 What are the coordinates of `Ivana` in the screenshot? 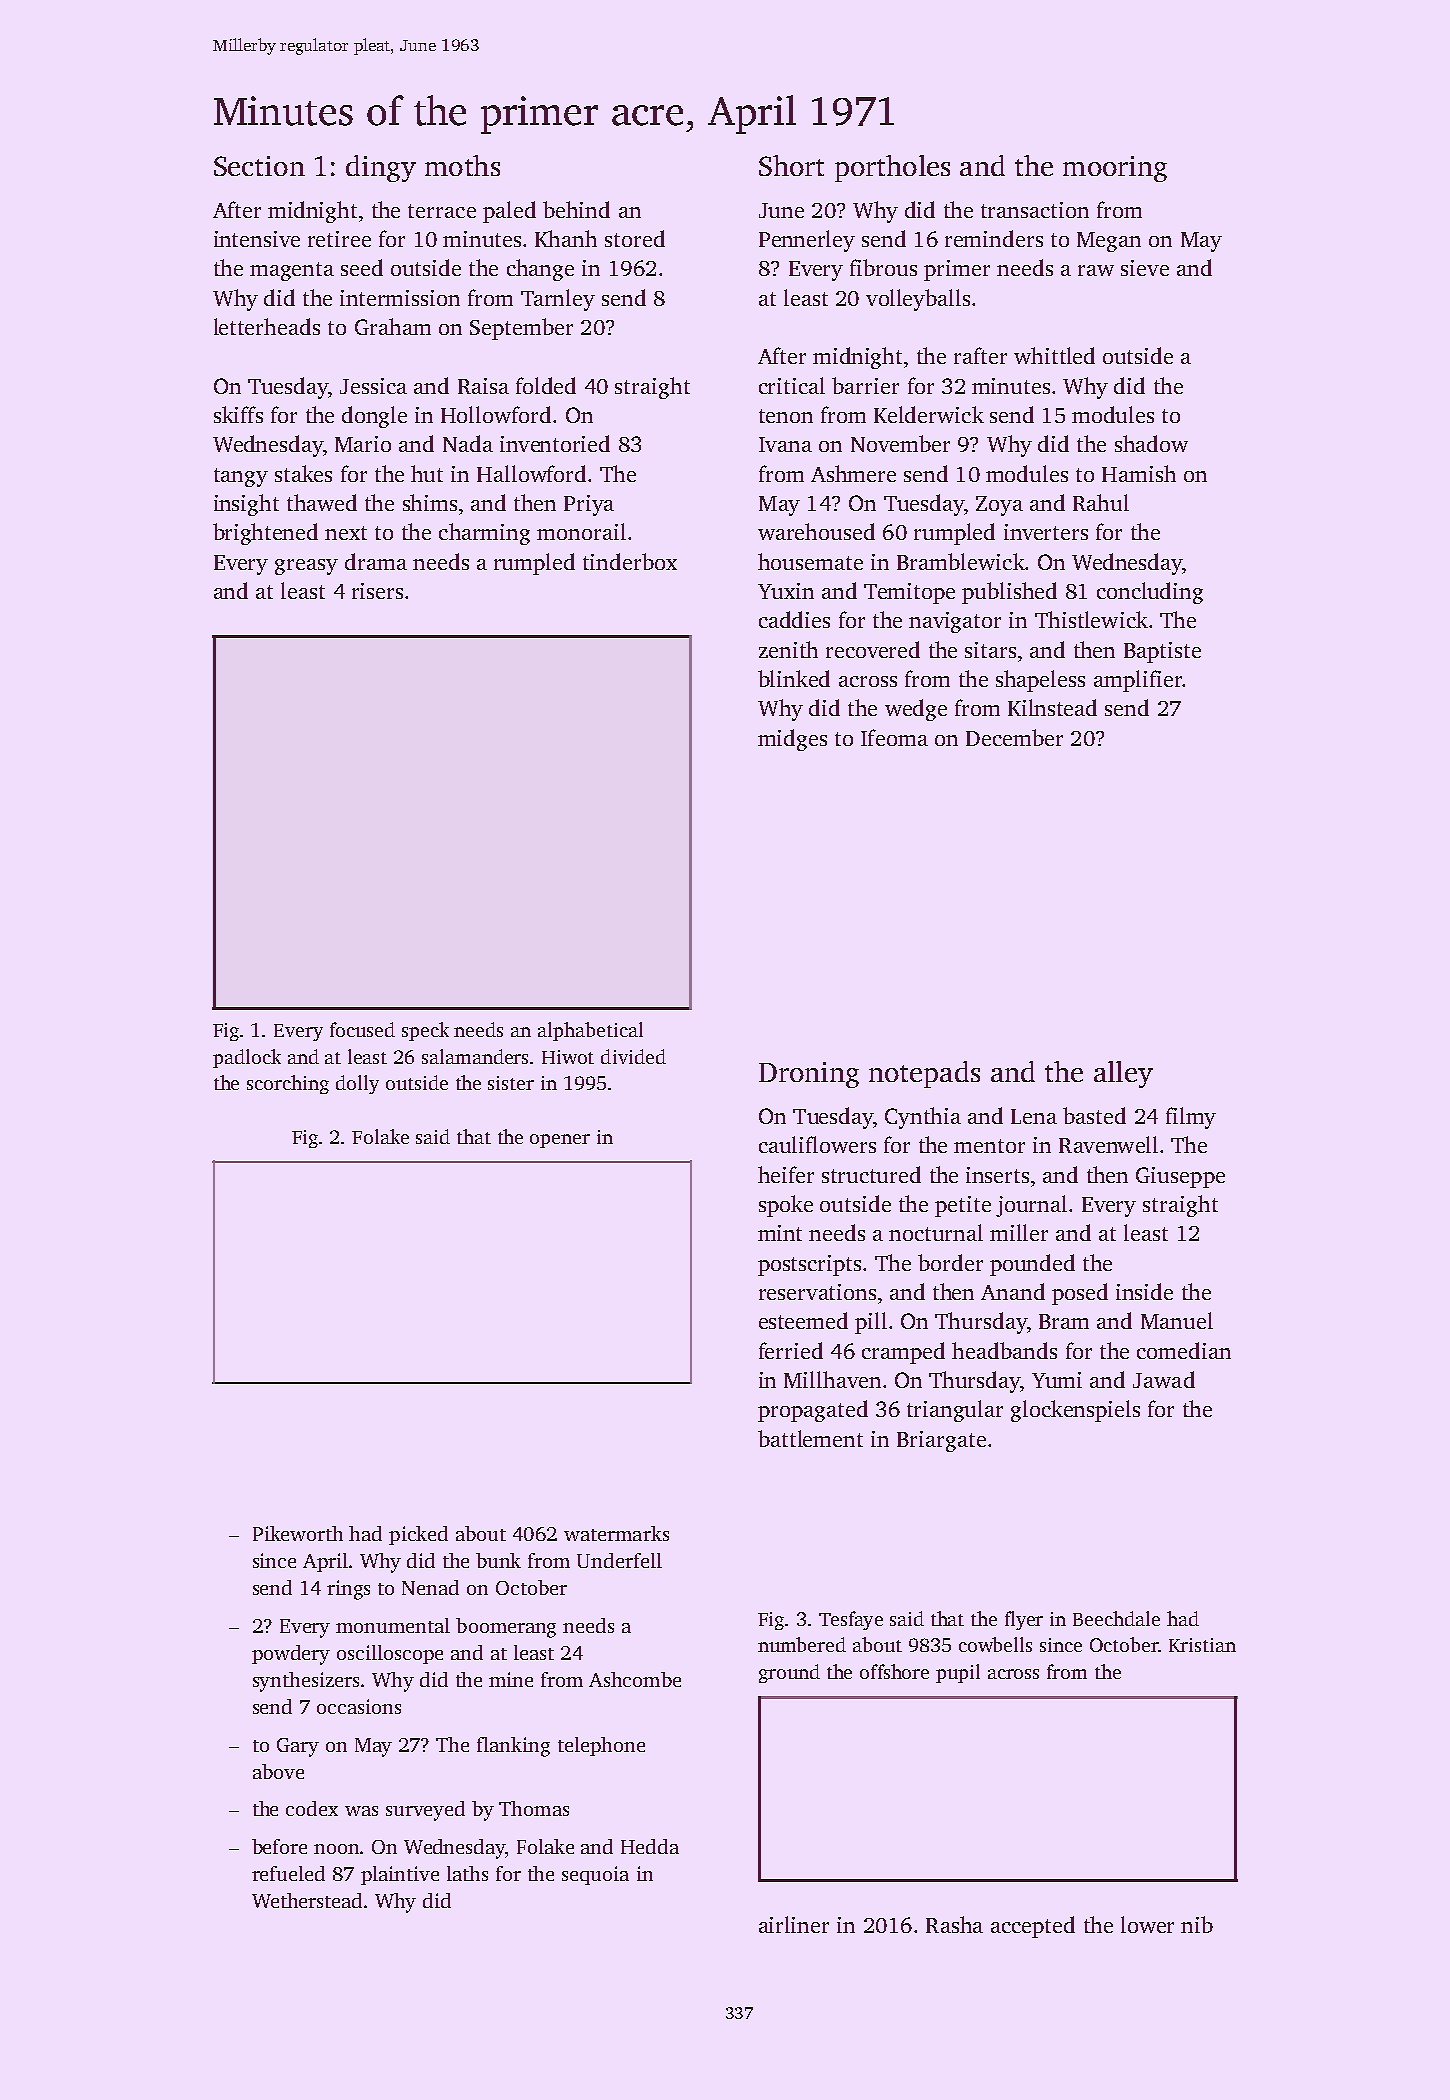 It's located at (785, 444).
